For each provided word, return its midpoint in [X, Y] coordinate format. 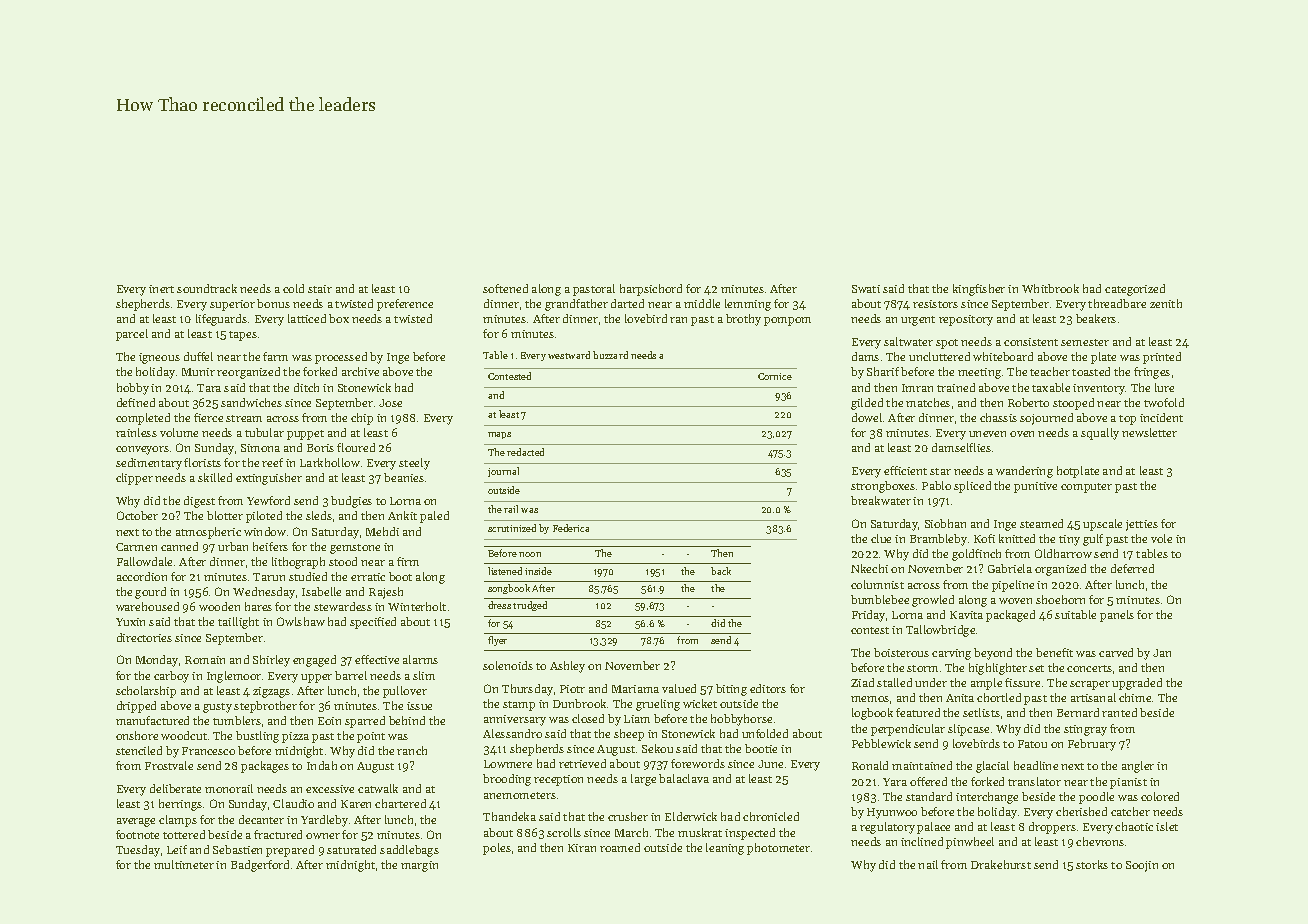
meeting [979, 373]
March [631, 832]
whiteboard [1003, 356]
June [770, 764]
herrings [180, 805]
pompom [787, 321]
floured [356, 447]
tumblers [237, 720]
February [1092, 745]
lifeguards [221, 320]
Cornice [775, 376]
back [721, 571]
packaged [1010, 616]
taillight [238, 623]
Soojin [1142, 866]
